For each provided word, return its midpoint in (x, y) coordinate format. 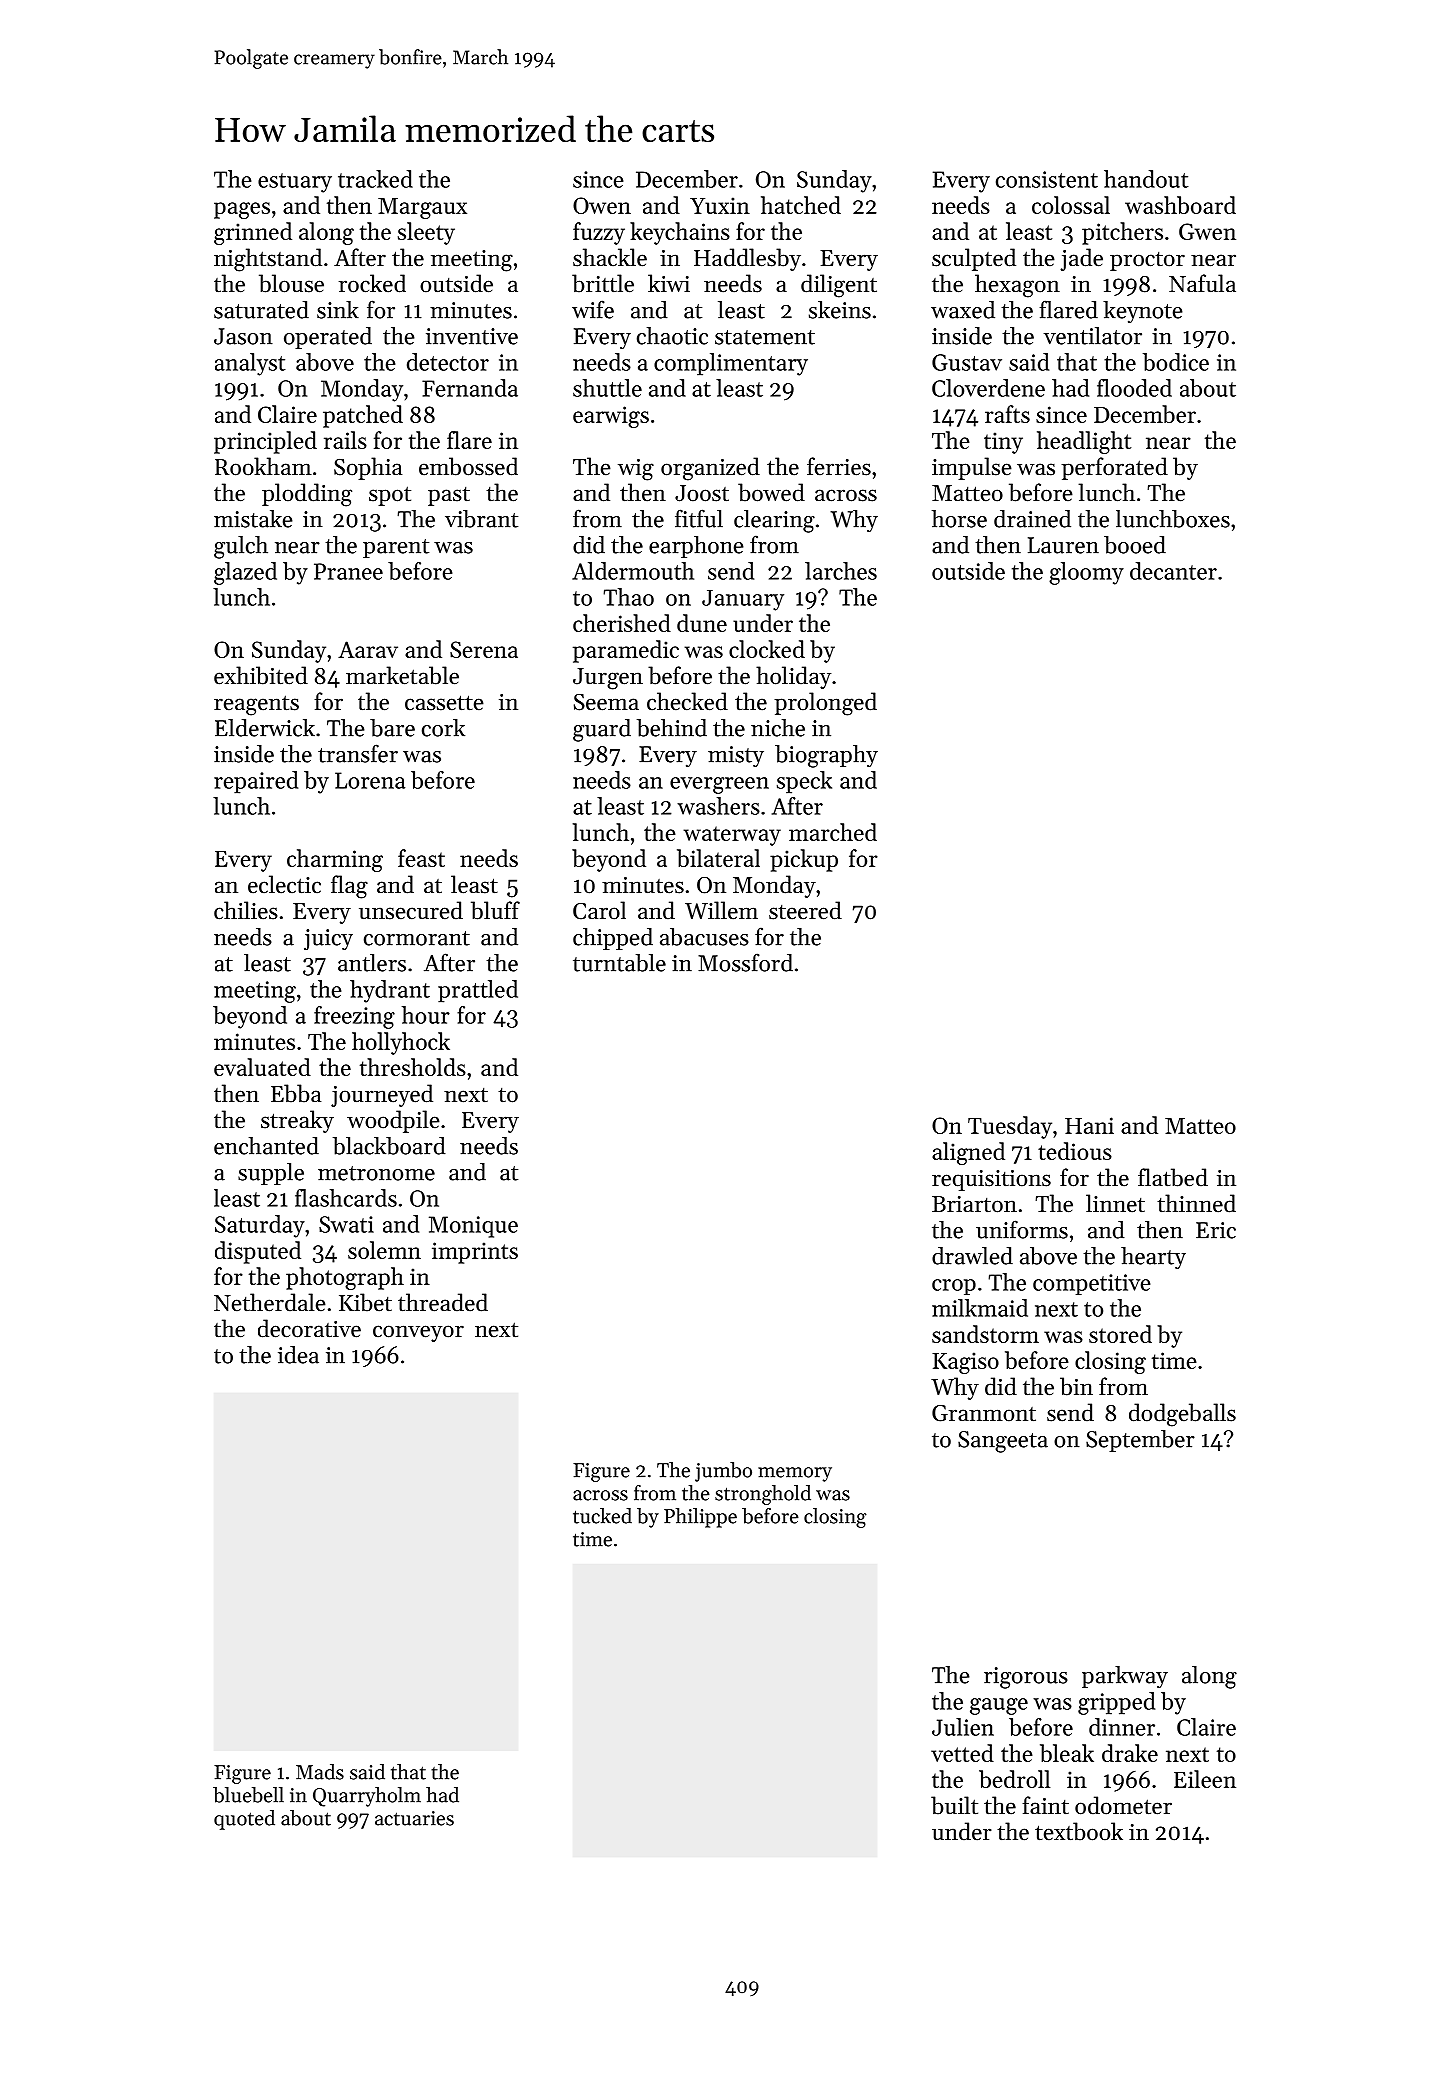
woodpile (393, 1121)
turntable (619, 963)
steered (805, 910)
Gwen (1207, 231)
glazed (245, 573)
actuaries (414, 1818)
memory (795, 1474)
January (743, 600)
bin (1076, 1386)
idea (298, 1355)
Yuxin (720, 205)
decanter (1173, 571)
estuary (295, 183)
